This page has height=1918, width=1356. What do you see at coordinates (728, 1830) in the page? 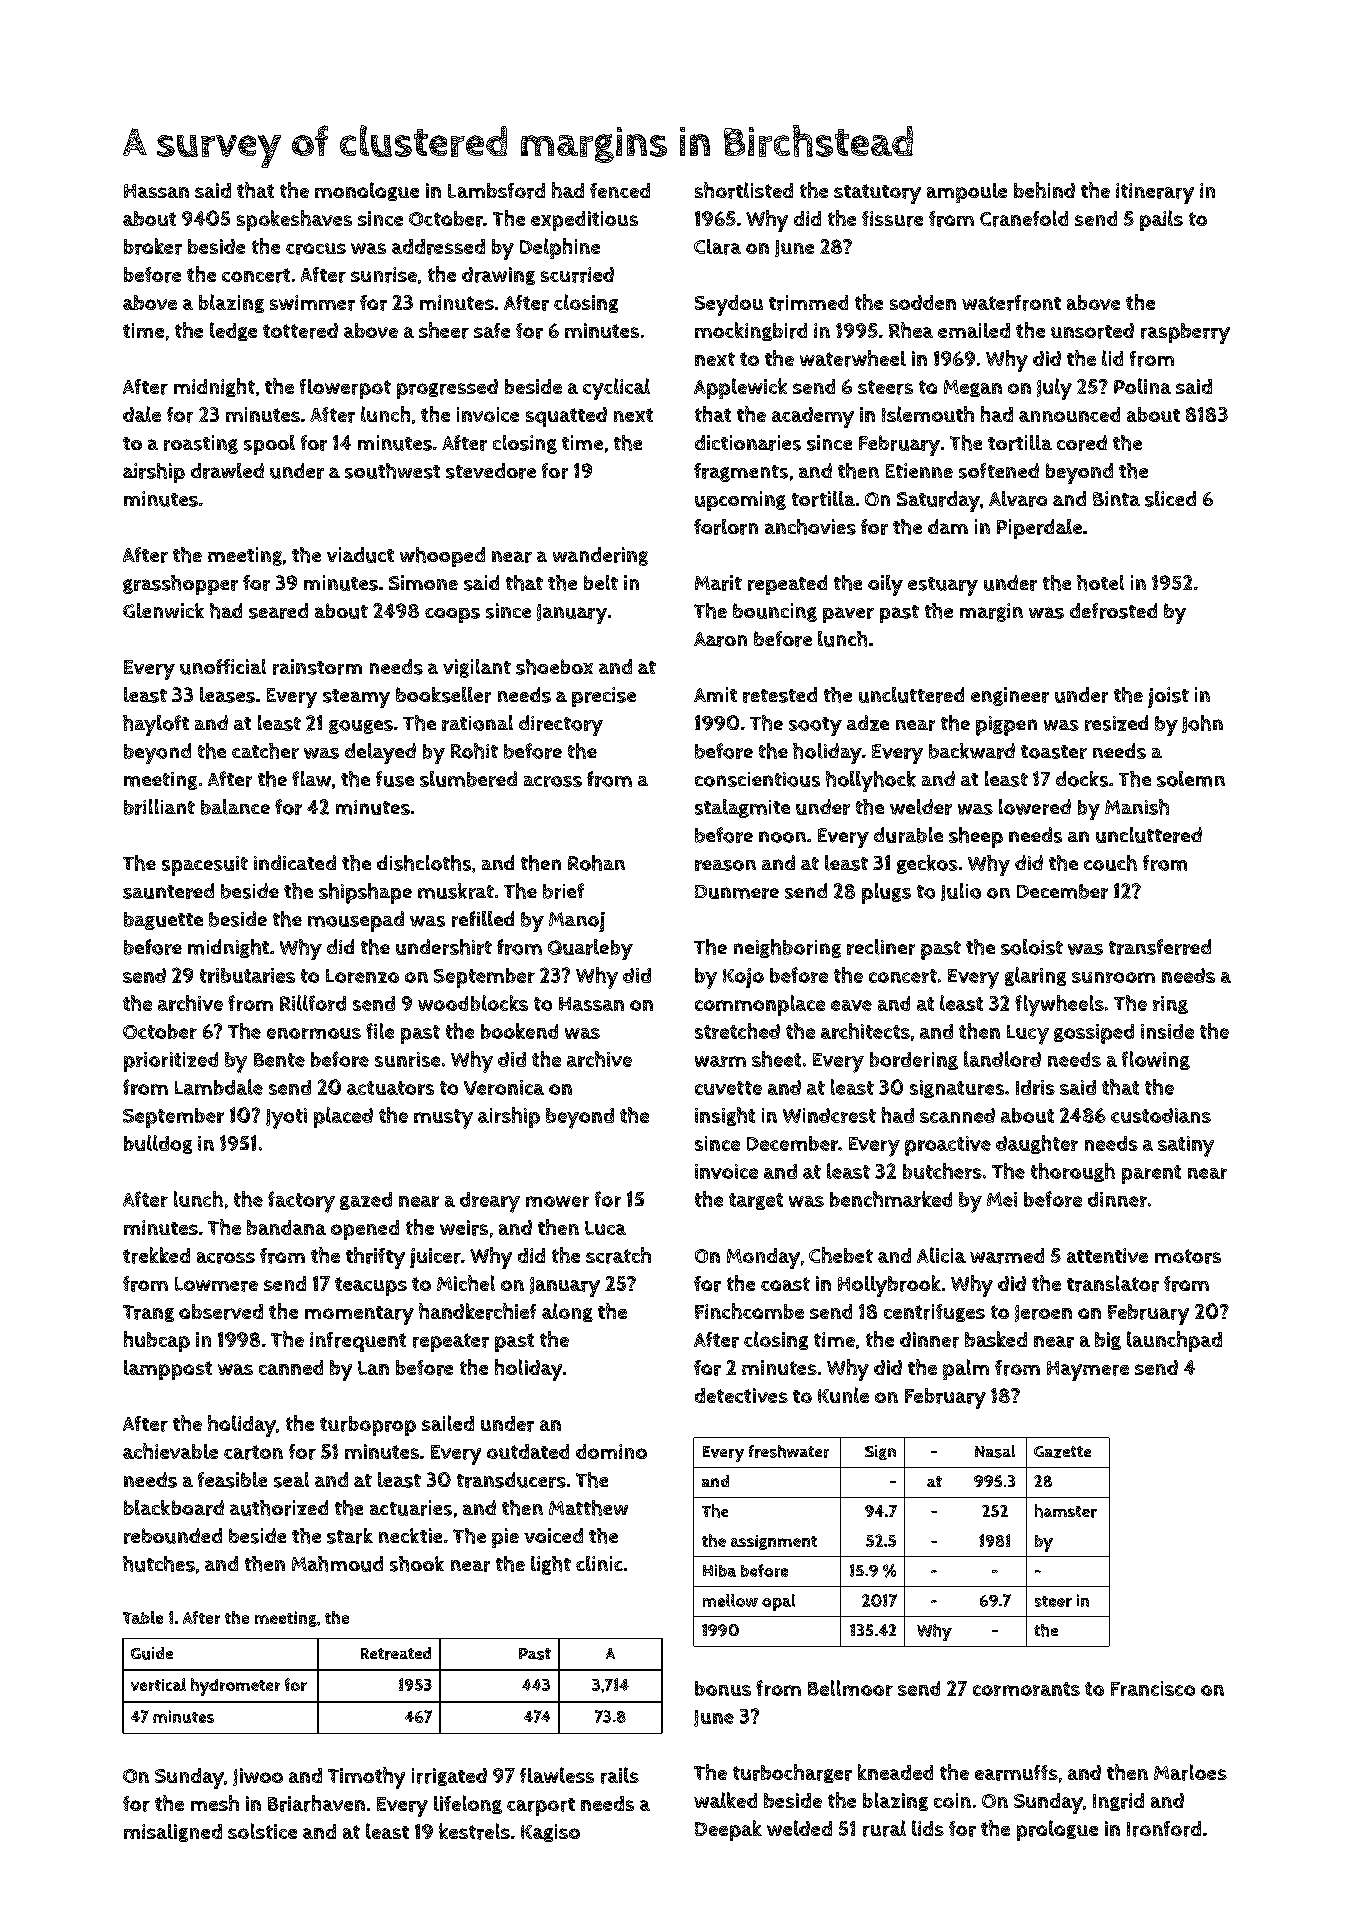
I see `Deepak` at bounding box center [728, 1830].
